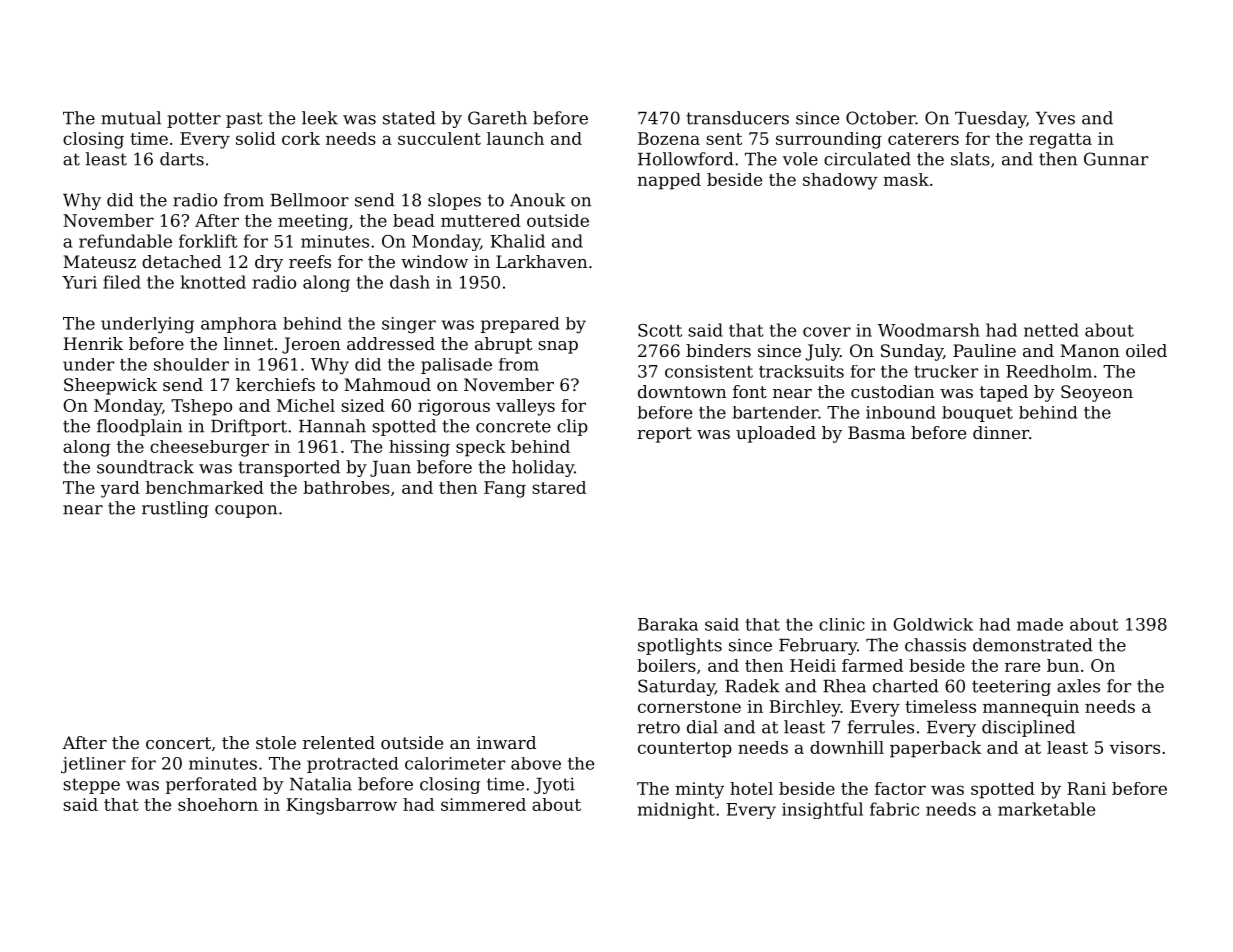  Describe the element at coordinates (178, 743) in the screenshot. I see `concert` at that location.
